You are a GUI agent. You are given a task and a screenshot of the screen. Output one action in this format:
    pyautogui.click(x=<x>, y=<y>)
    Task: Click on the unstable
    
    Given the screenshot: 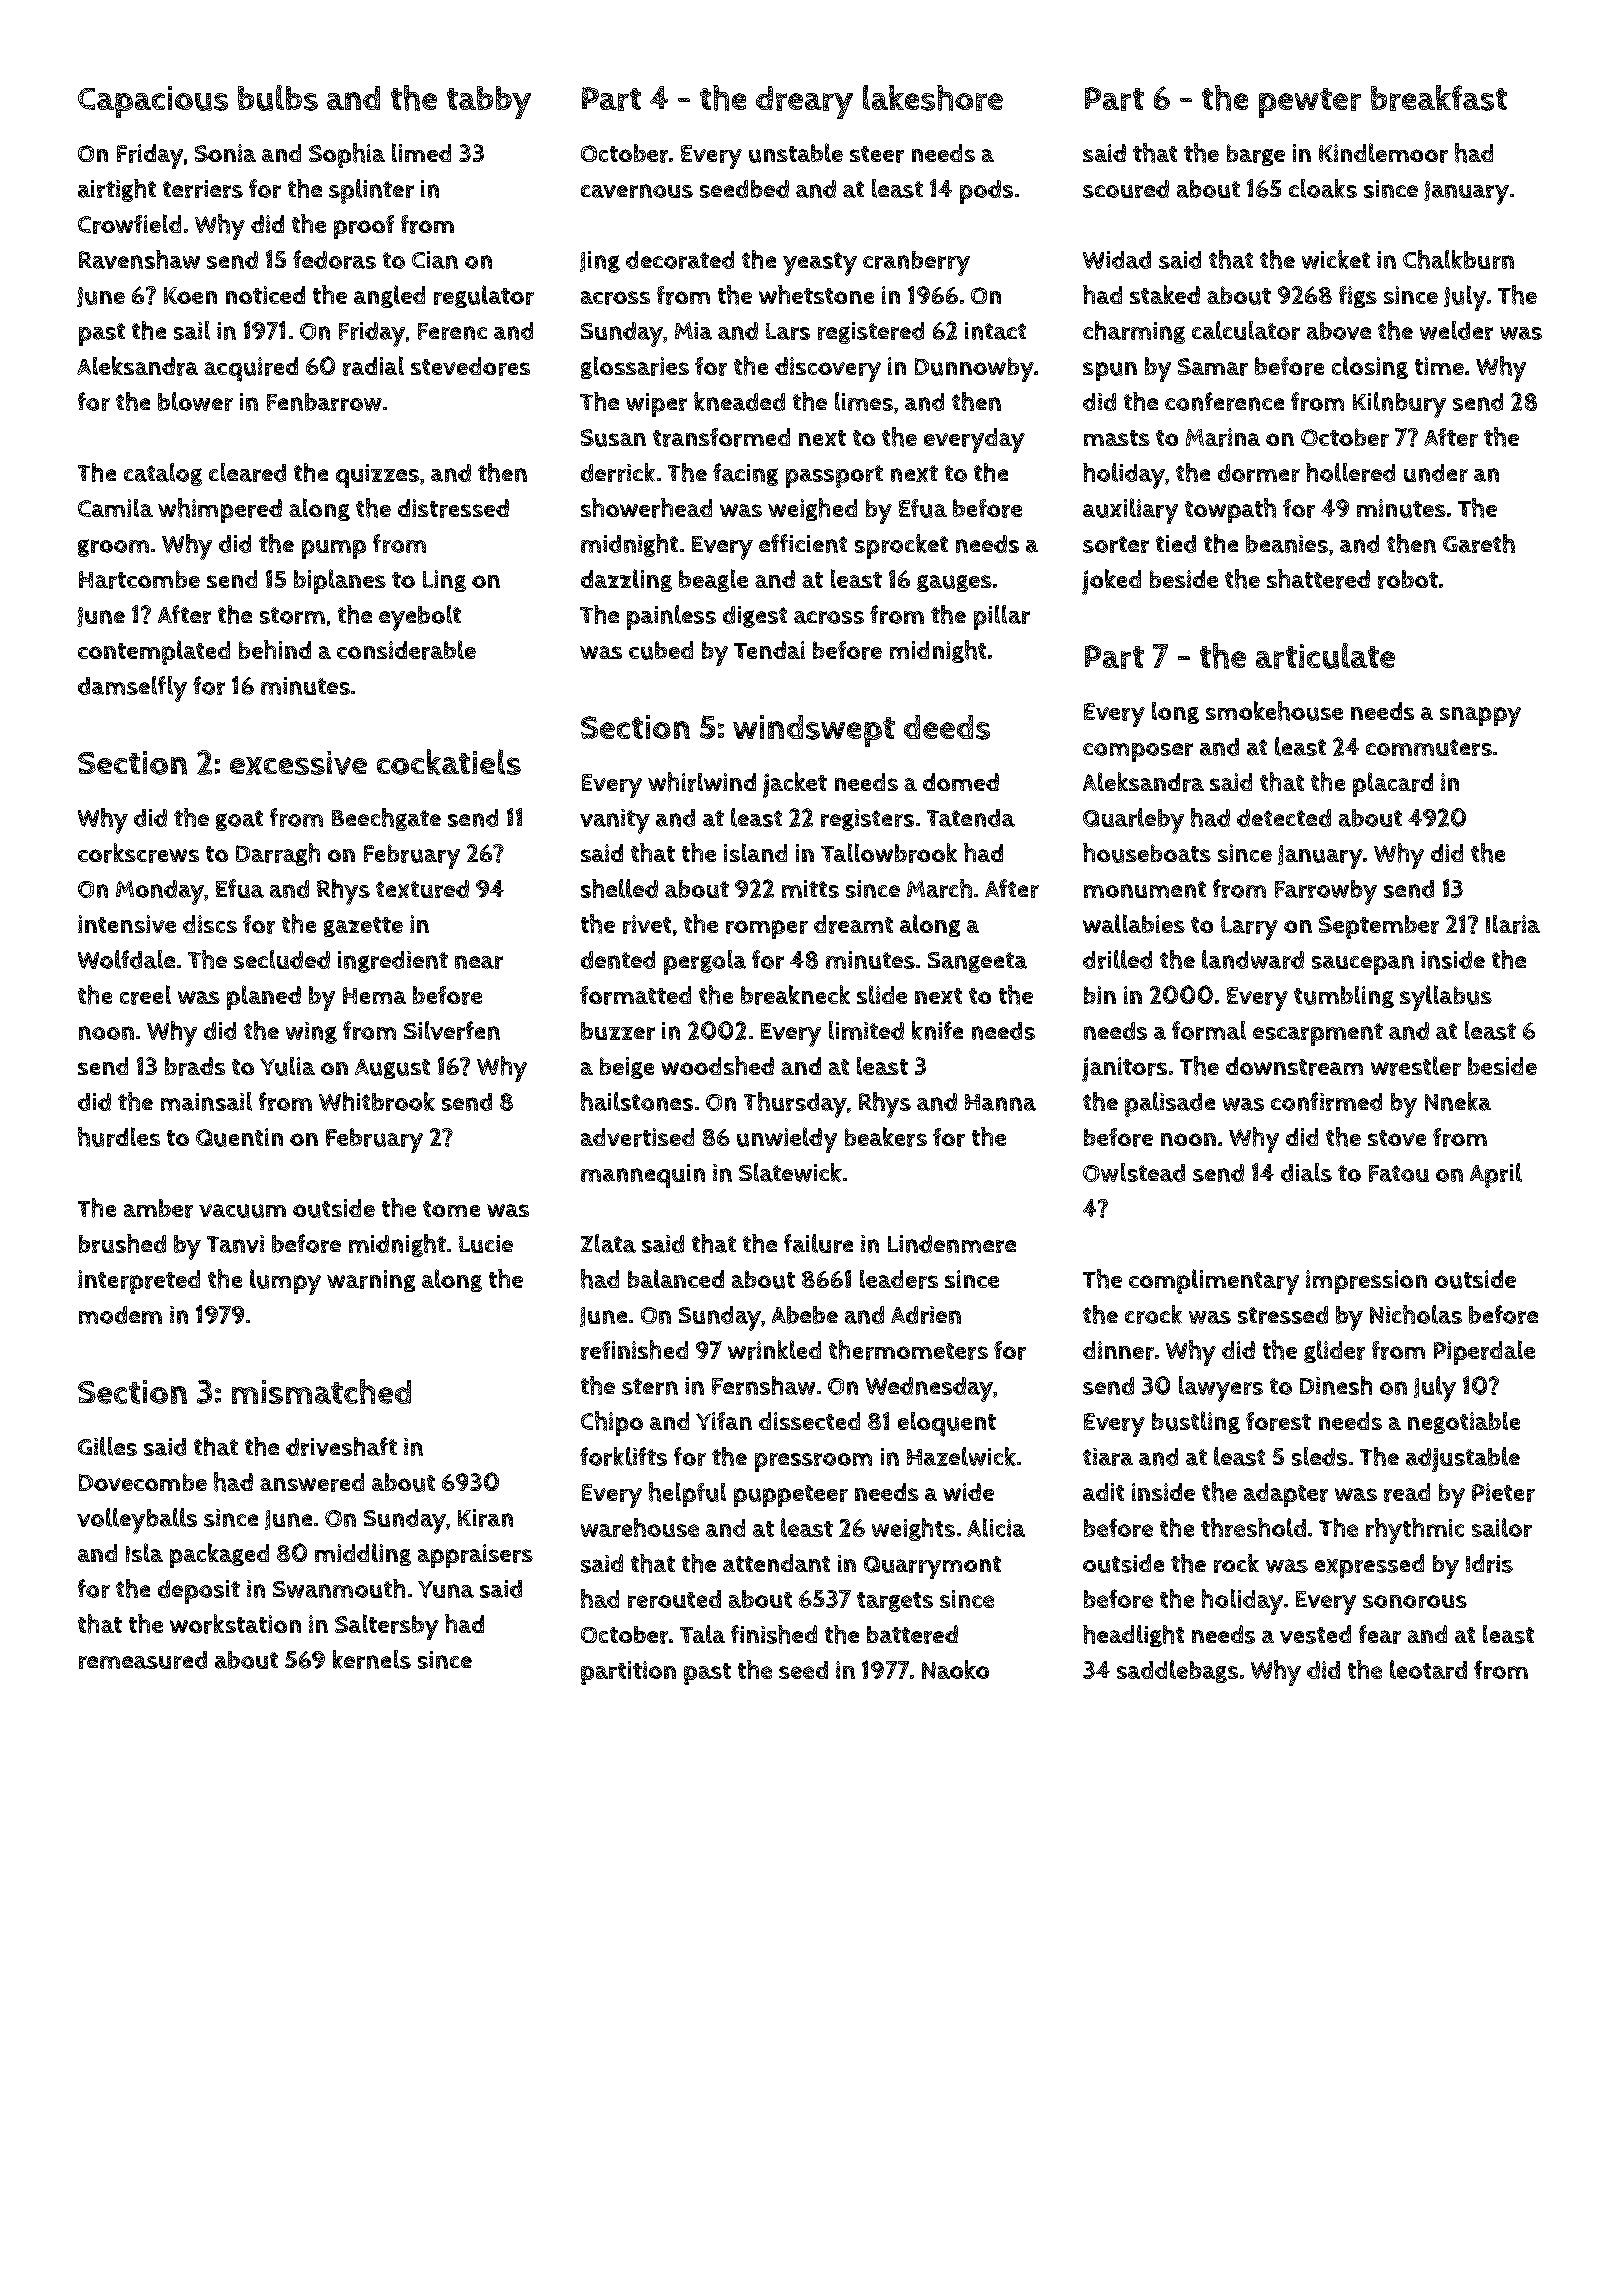 What is the action you would take?
    pyautogui.click(x=796, y=153)
